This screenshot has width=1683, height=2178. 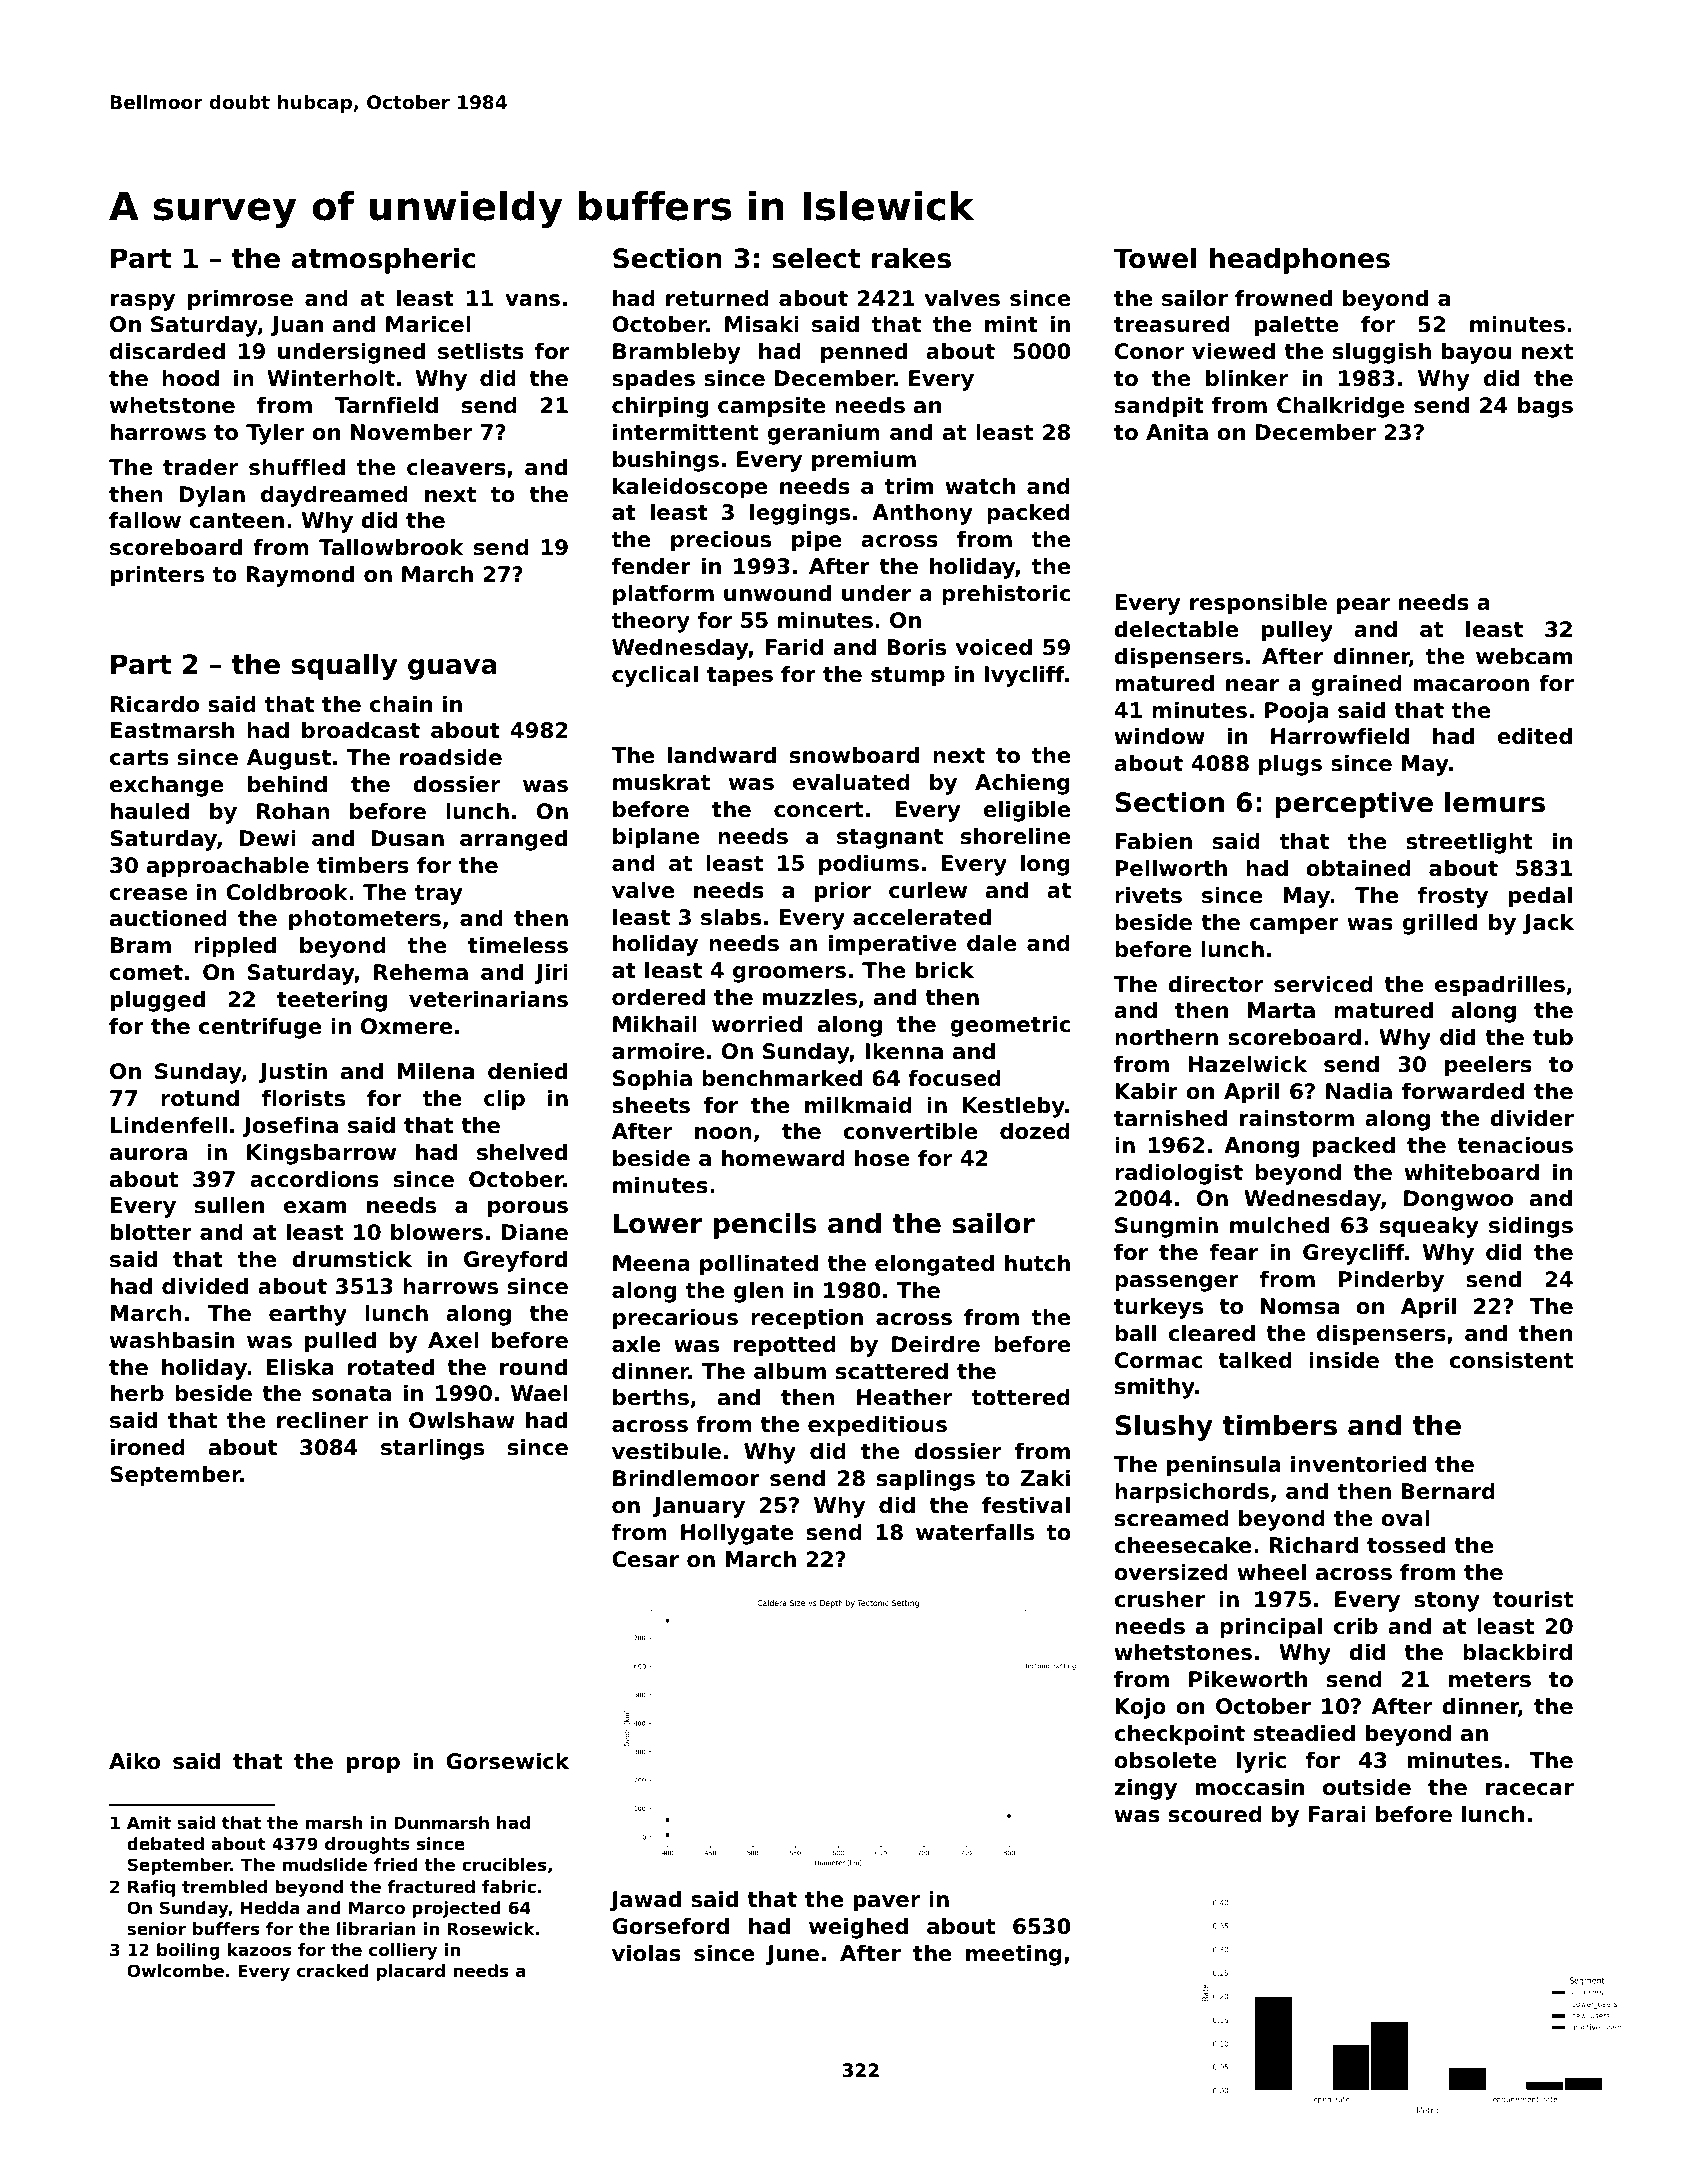 I want to click on ordered, so click(x=658, y=997).
